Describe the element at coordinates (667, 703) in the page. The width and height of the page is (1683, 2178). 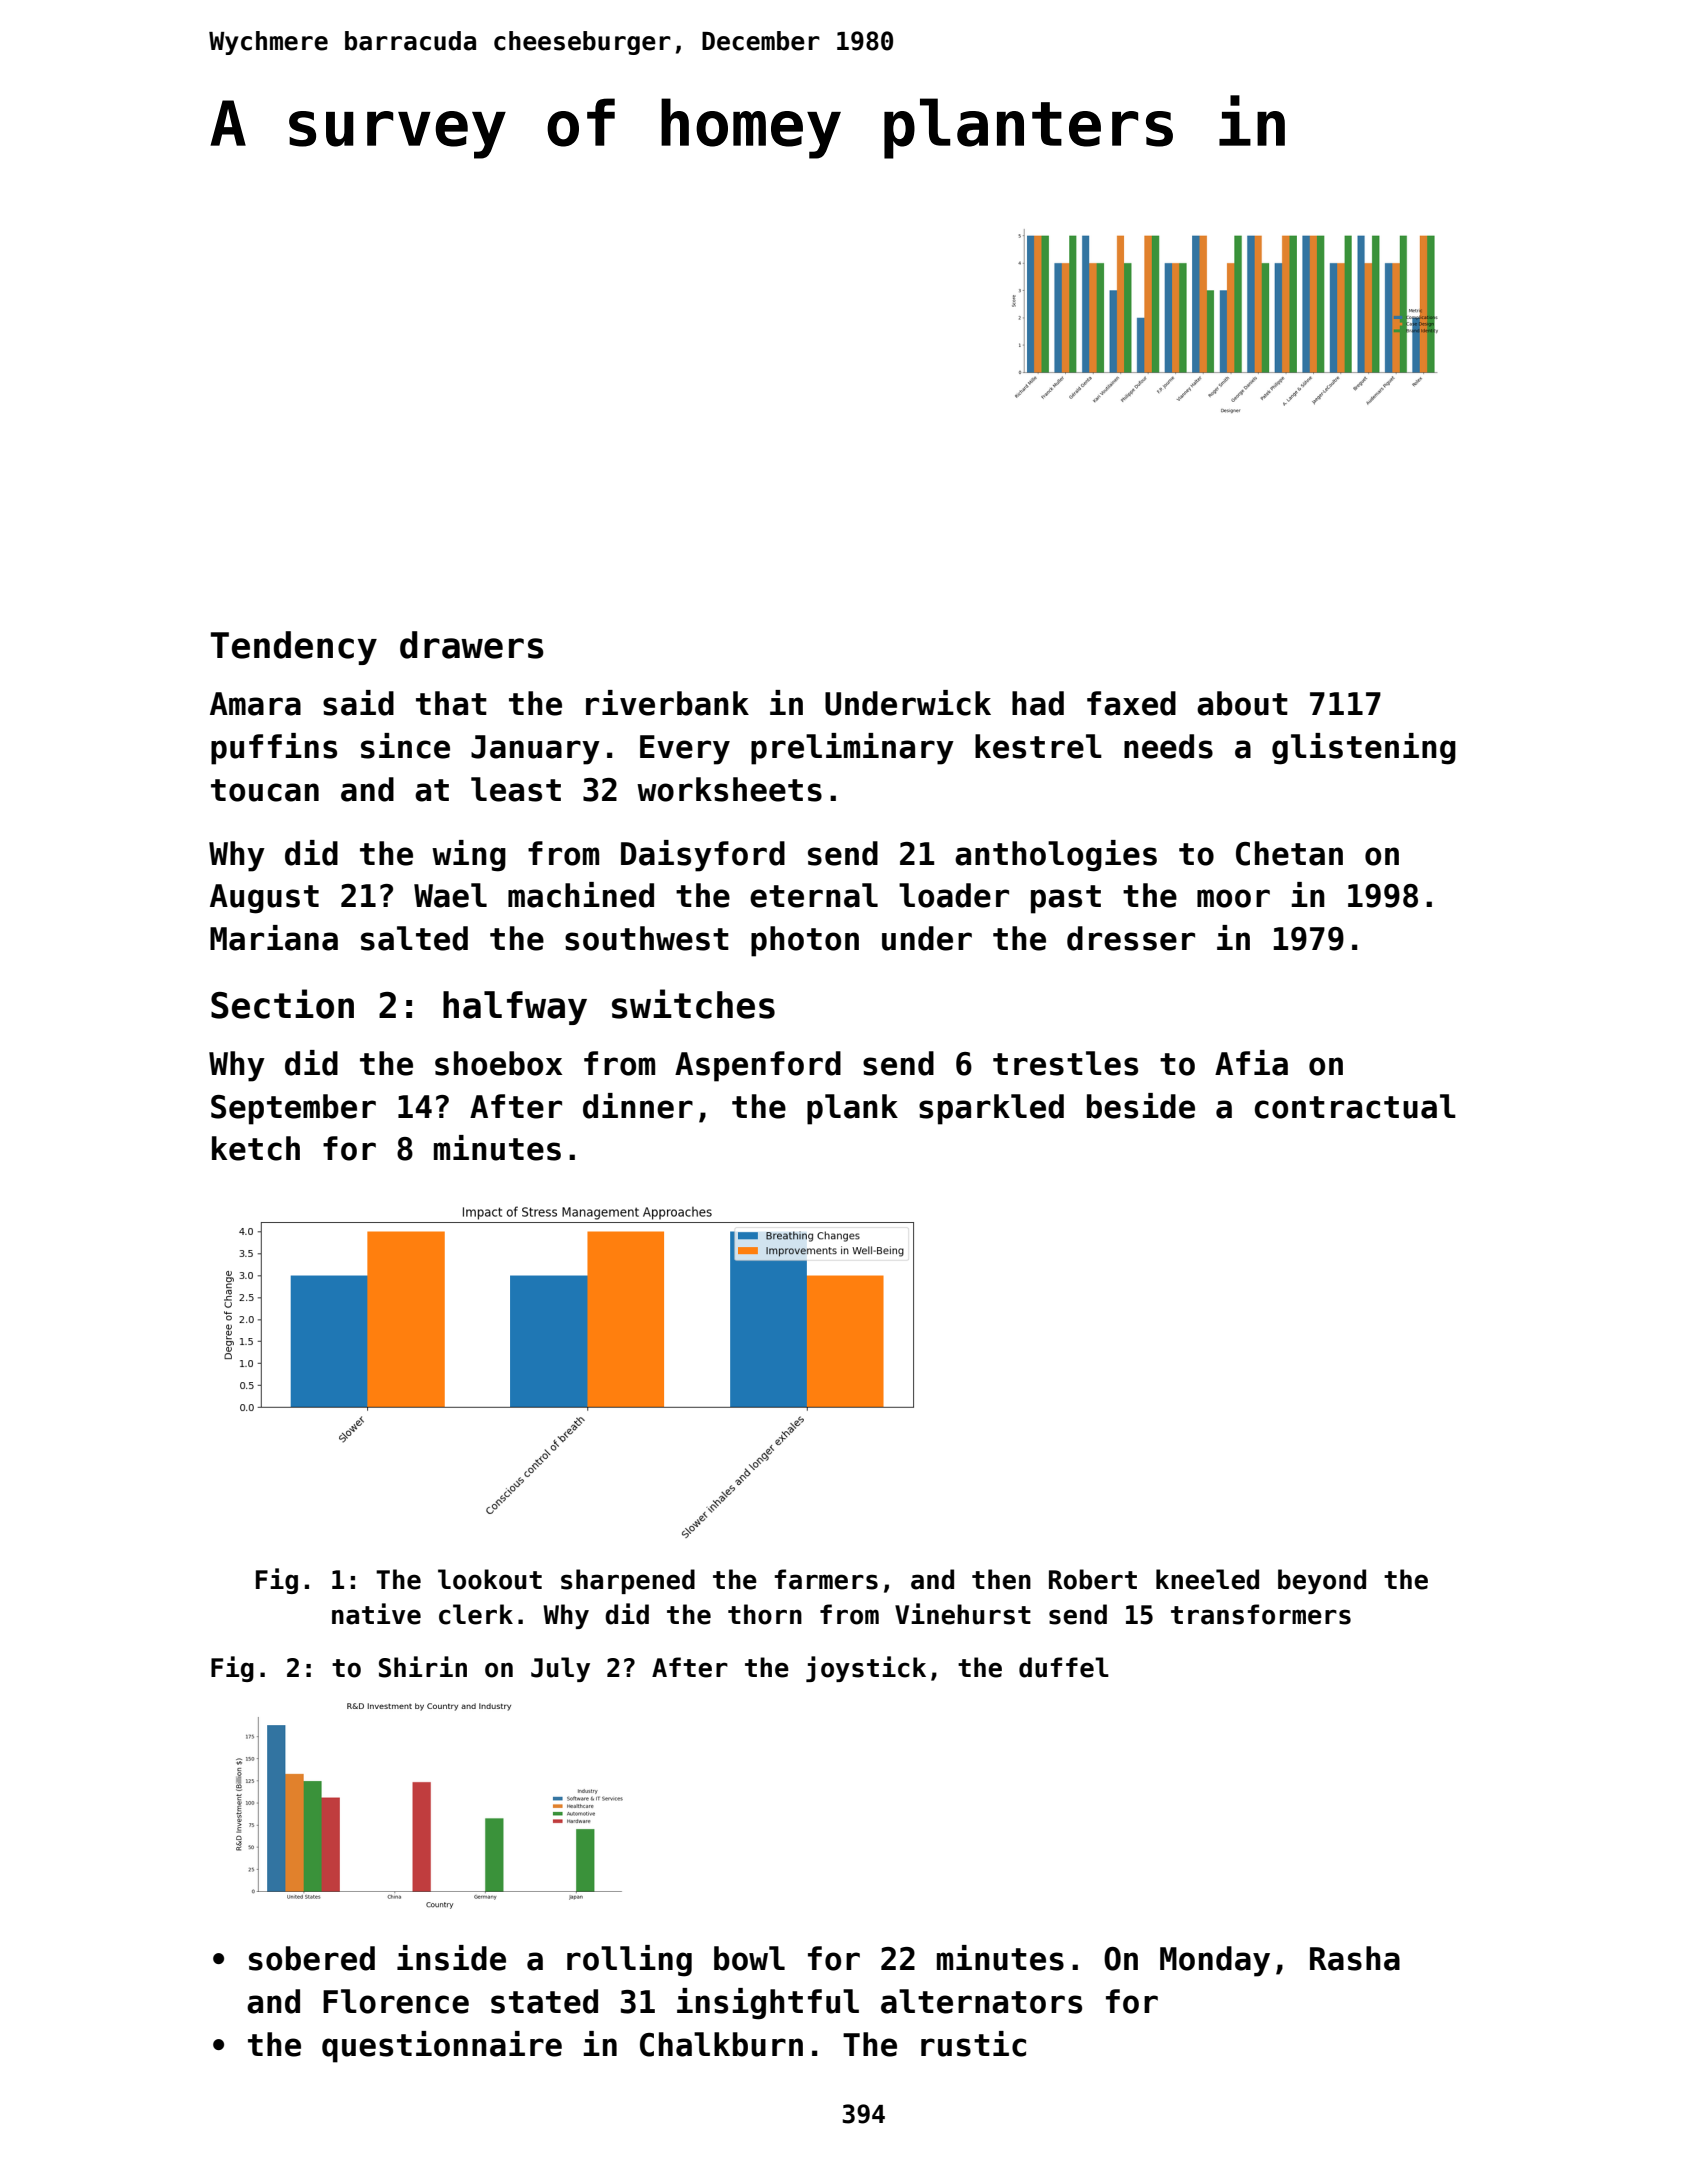
I see `riverbank` at that location.
